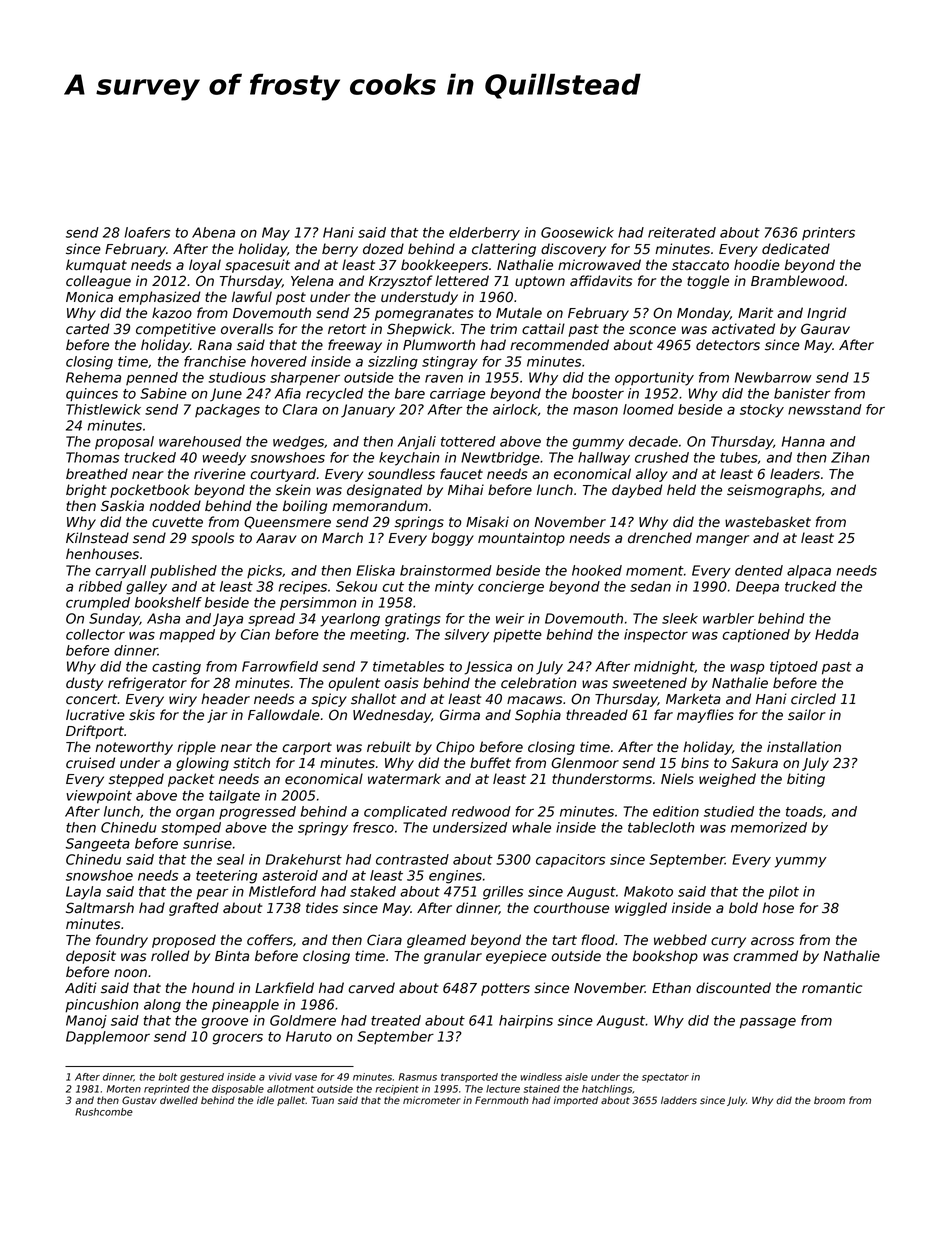 This page has height=1233, width=952. Describe the element at coordinates (212, 894) in the page. I see `pear` at that location.
